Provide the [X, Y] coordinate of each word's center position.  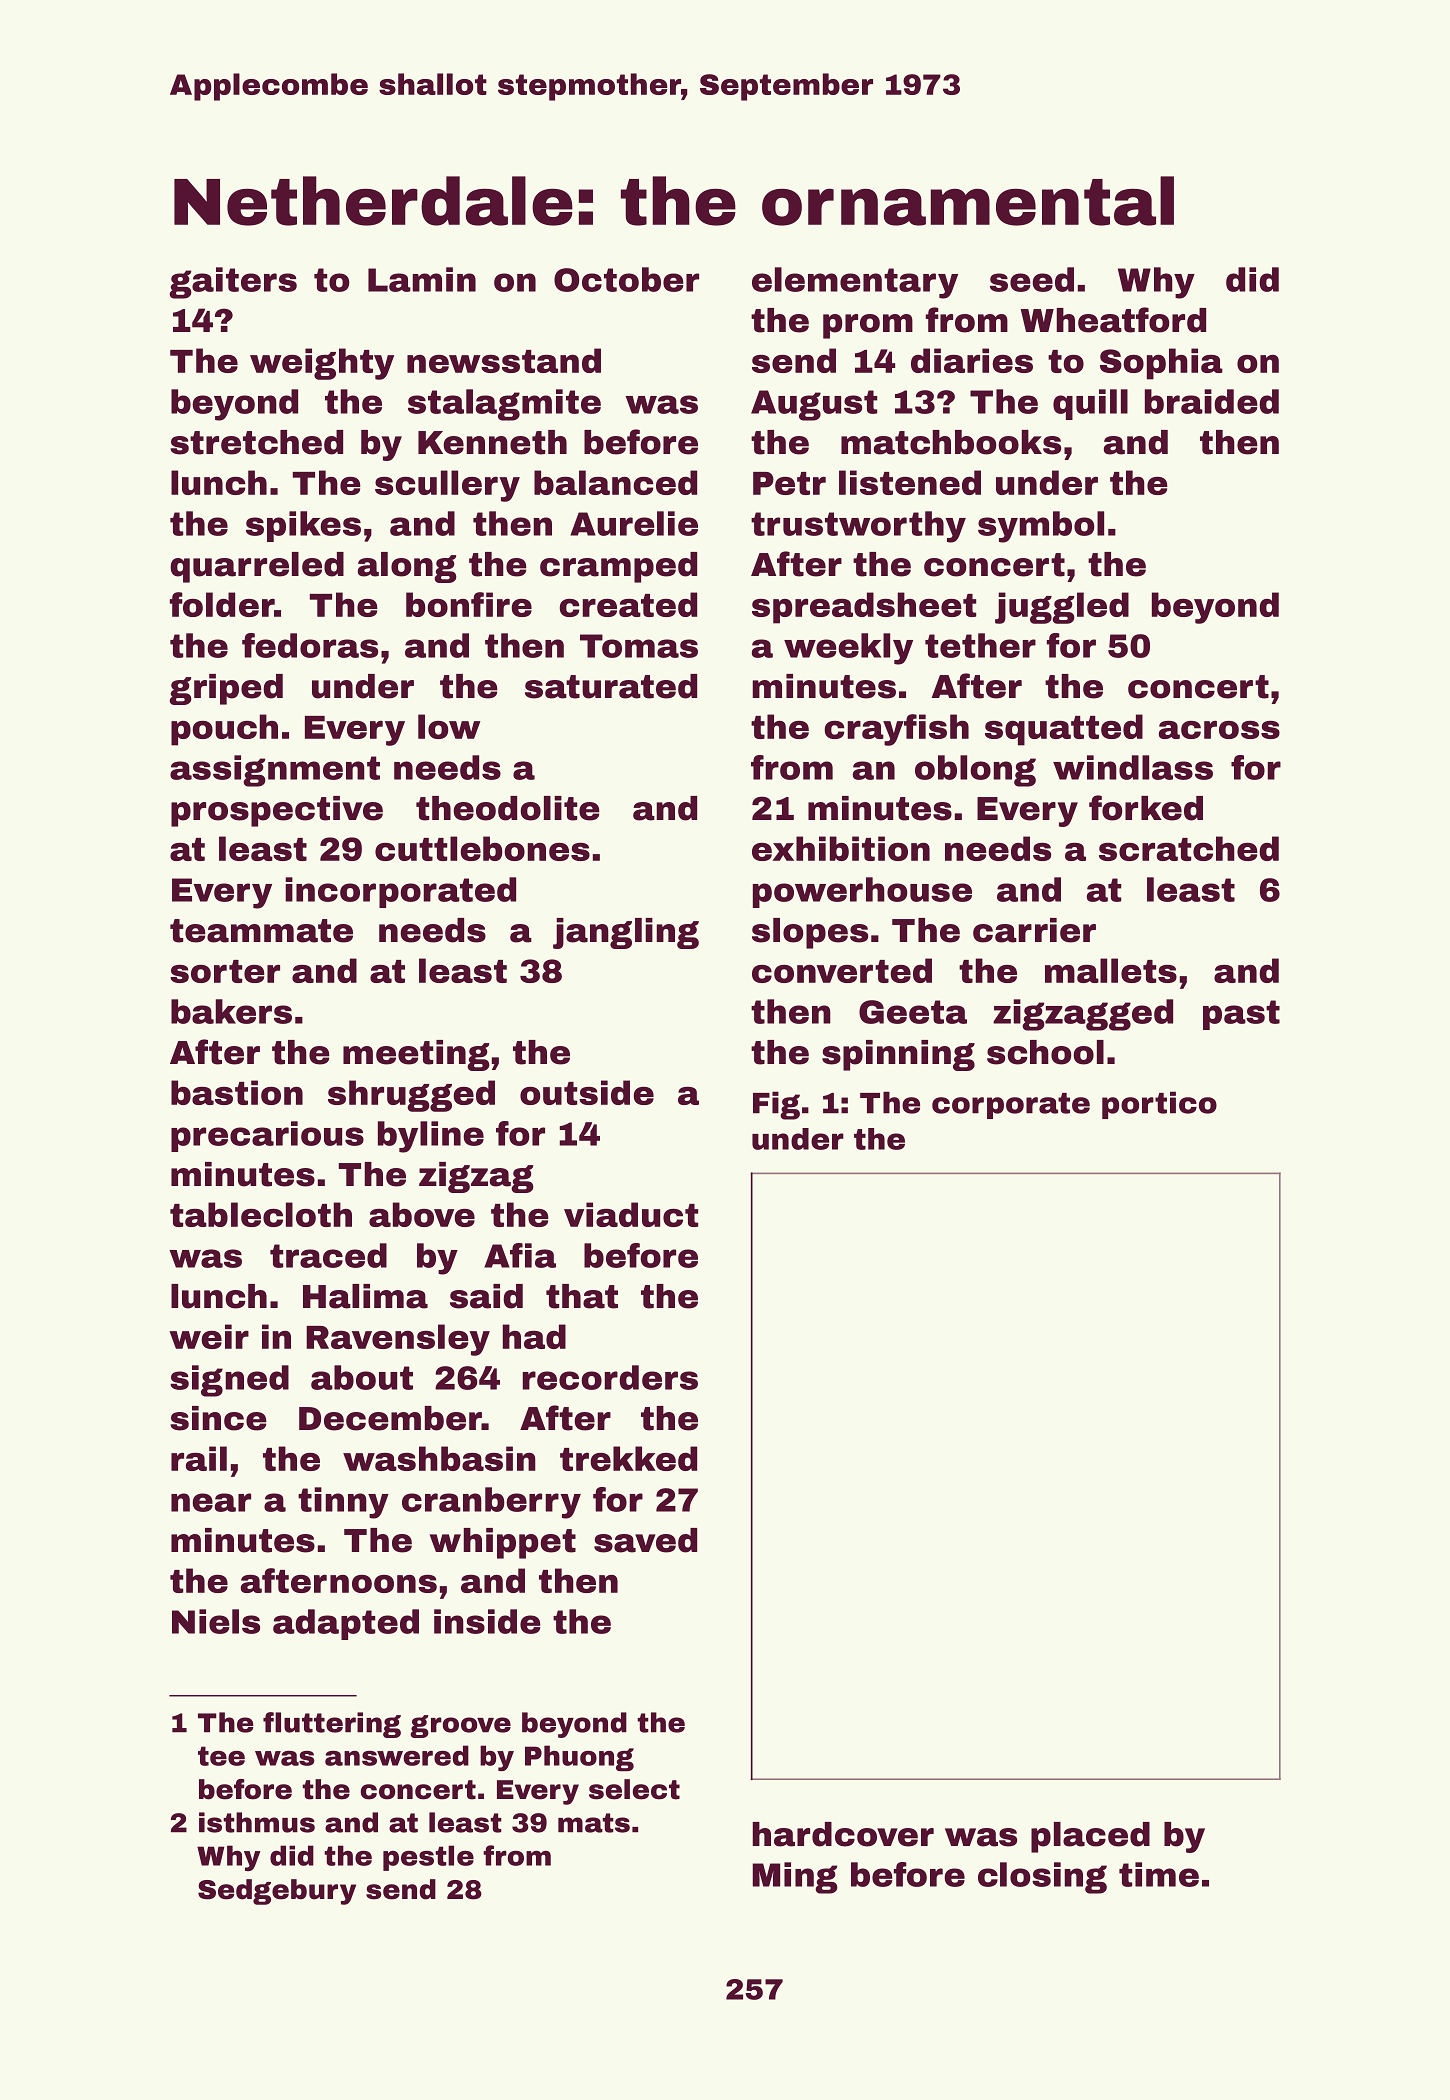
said [486, 1296]
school [1045, 1052]
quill [1090, 404]
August [814, 405]
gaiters [233, 283]
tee [221, 1756]
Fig [776, 1105]
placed [1090, 1837]
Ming [795, 1878]
